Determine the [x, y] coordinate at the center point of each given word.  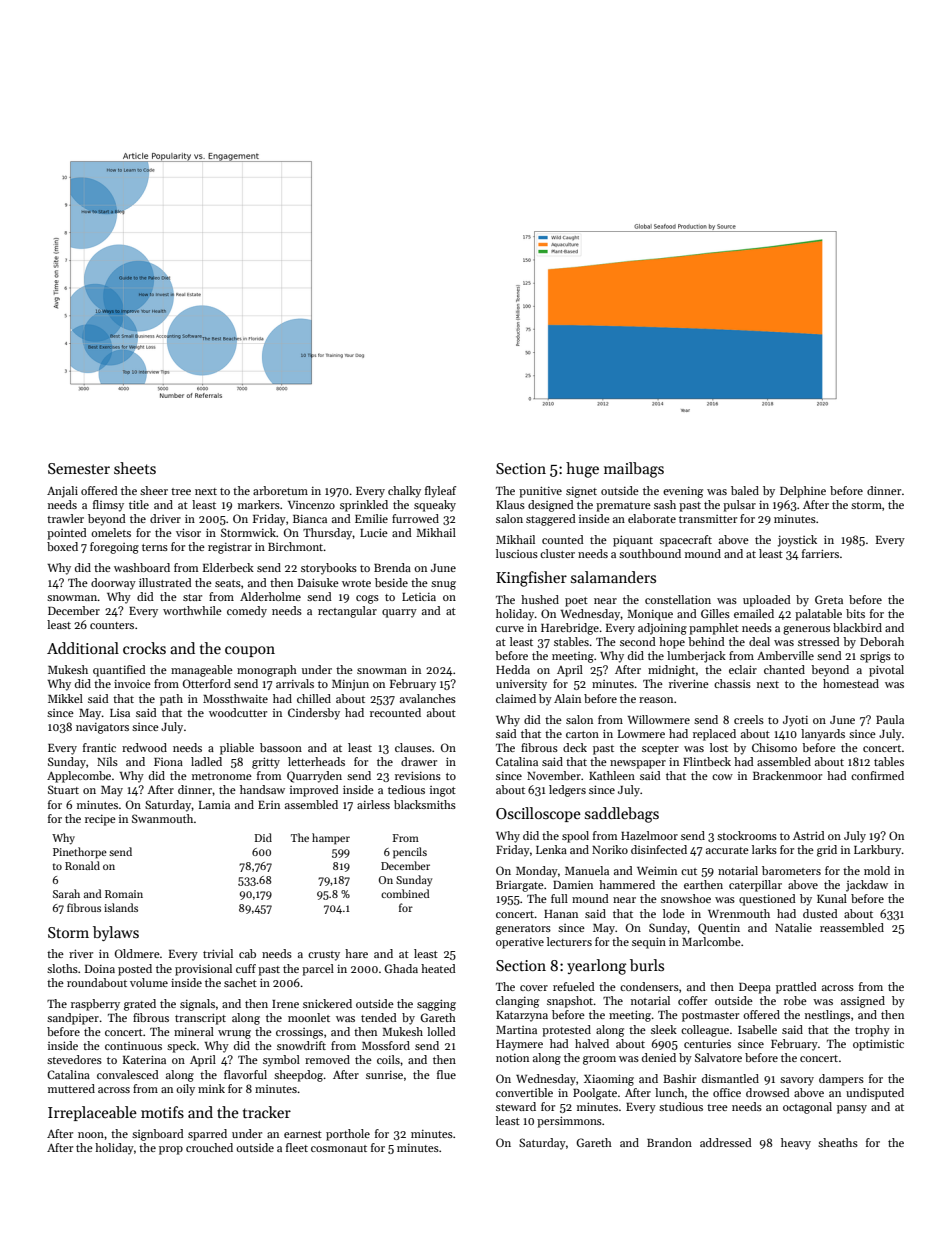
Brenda [392, 567]
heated [438, 968]
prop [171, 1150]
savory [797, 1081]
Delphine [803, 492]
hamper [331, 839]
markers [259, 504]
